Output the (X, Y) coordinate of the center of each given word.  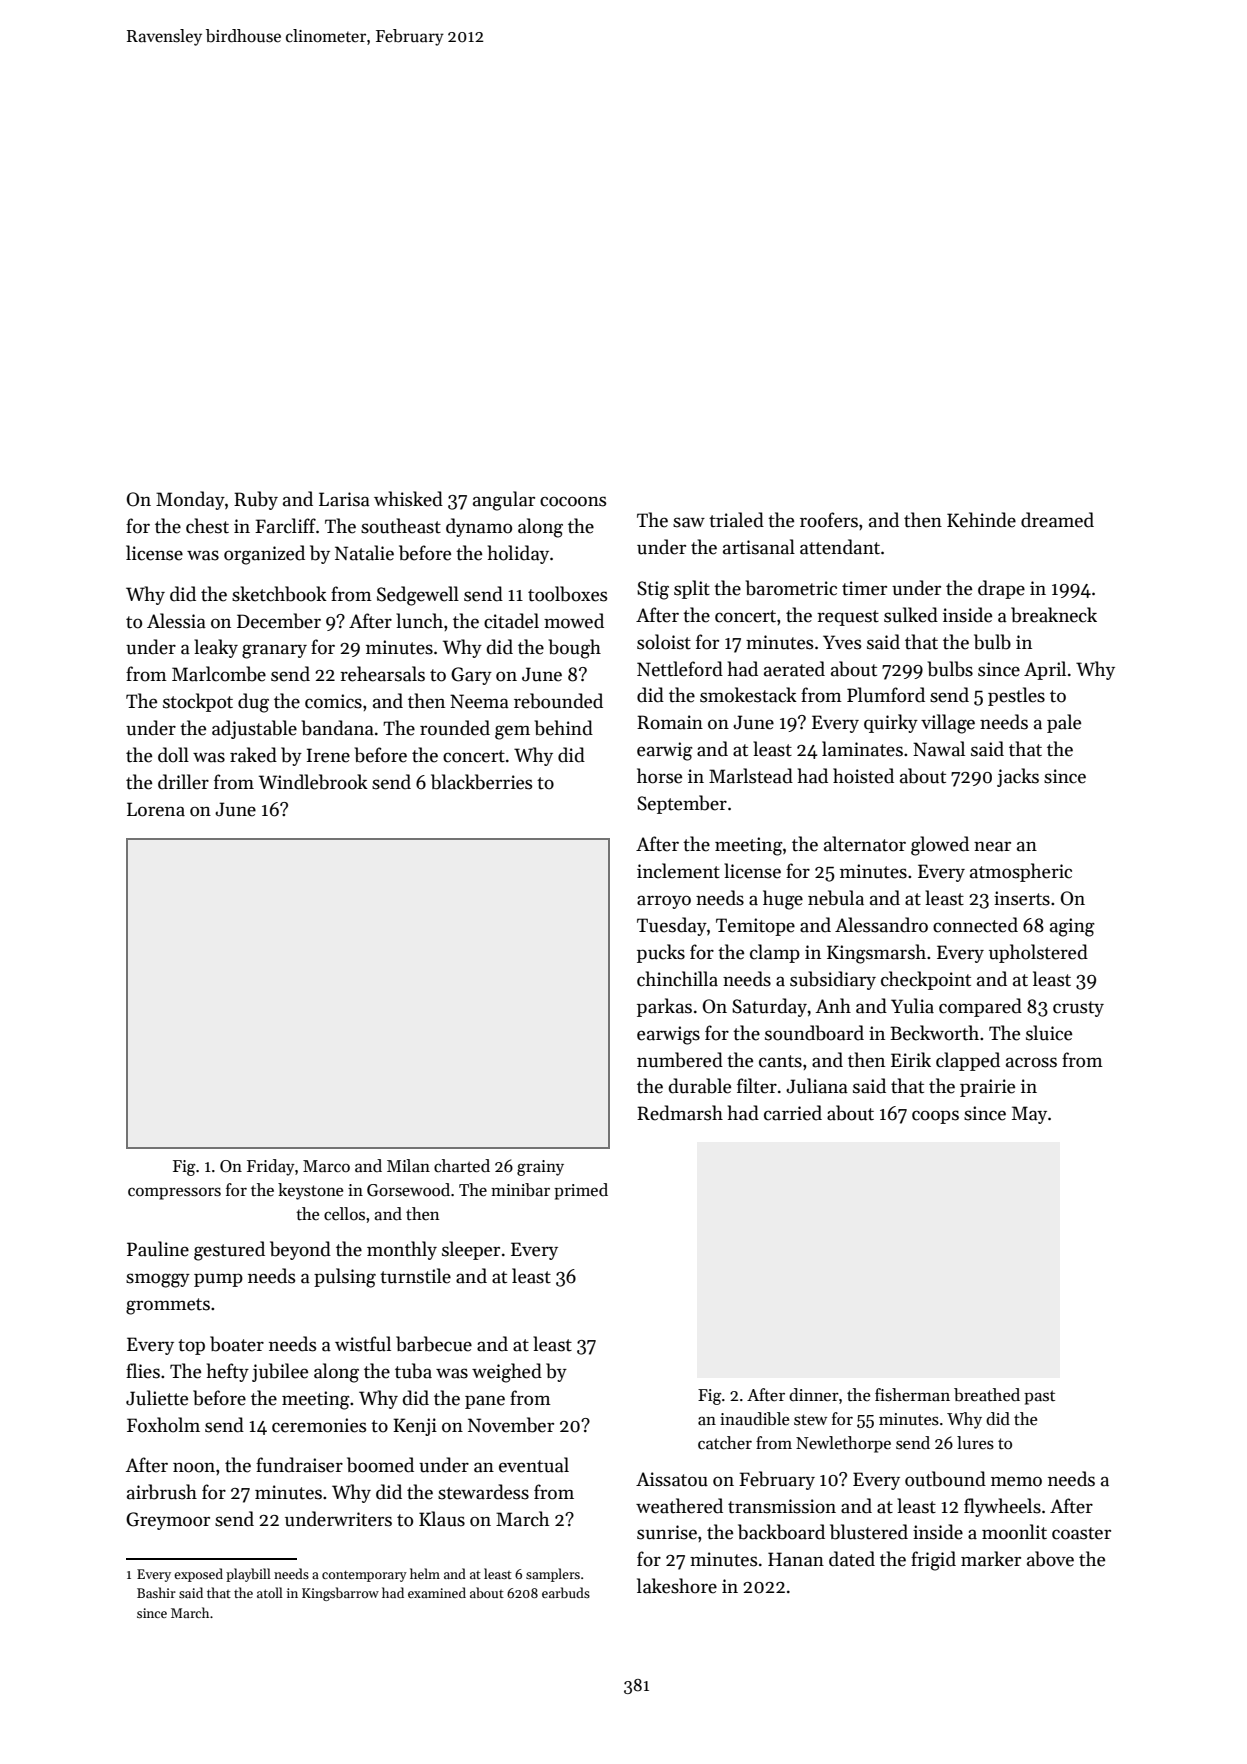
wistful (363, 1344)
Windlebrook (313, 782)
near (992, 846)
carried (793, 1113)
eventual (534, 1465)
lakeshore (677, 1586)
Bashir (156, 1592)
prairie (987, 1088)
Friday (271, 1167)
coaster (1081, 1533)
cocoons (573, 501)
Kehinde (981, 520)
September (682, 804)
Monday (190, 500)
